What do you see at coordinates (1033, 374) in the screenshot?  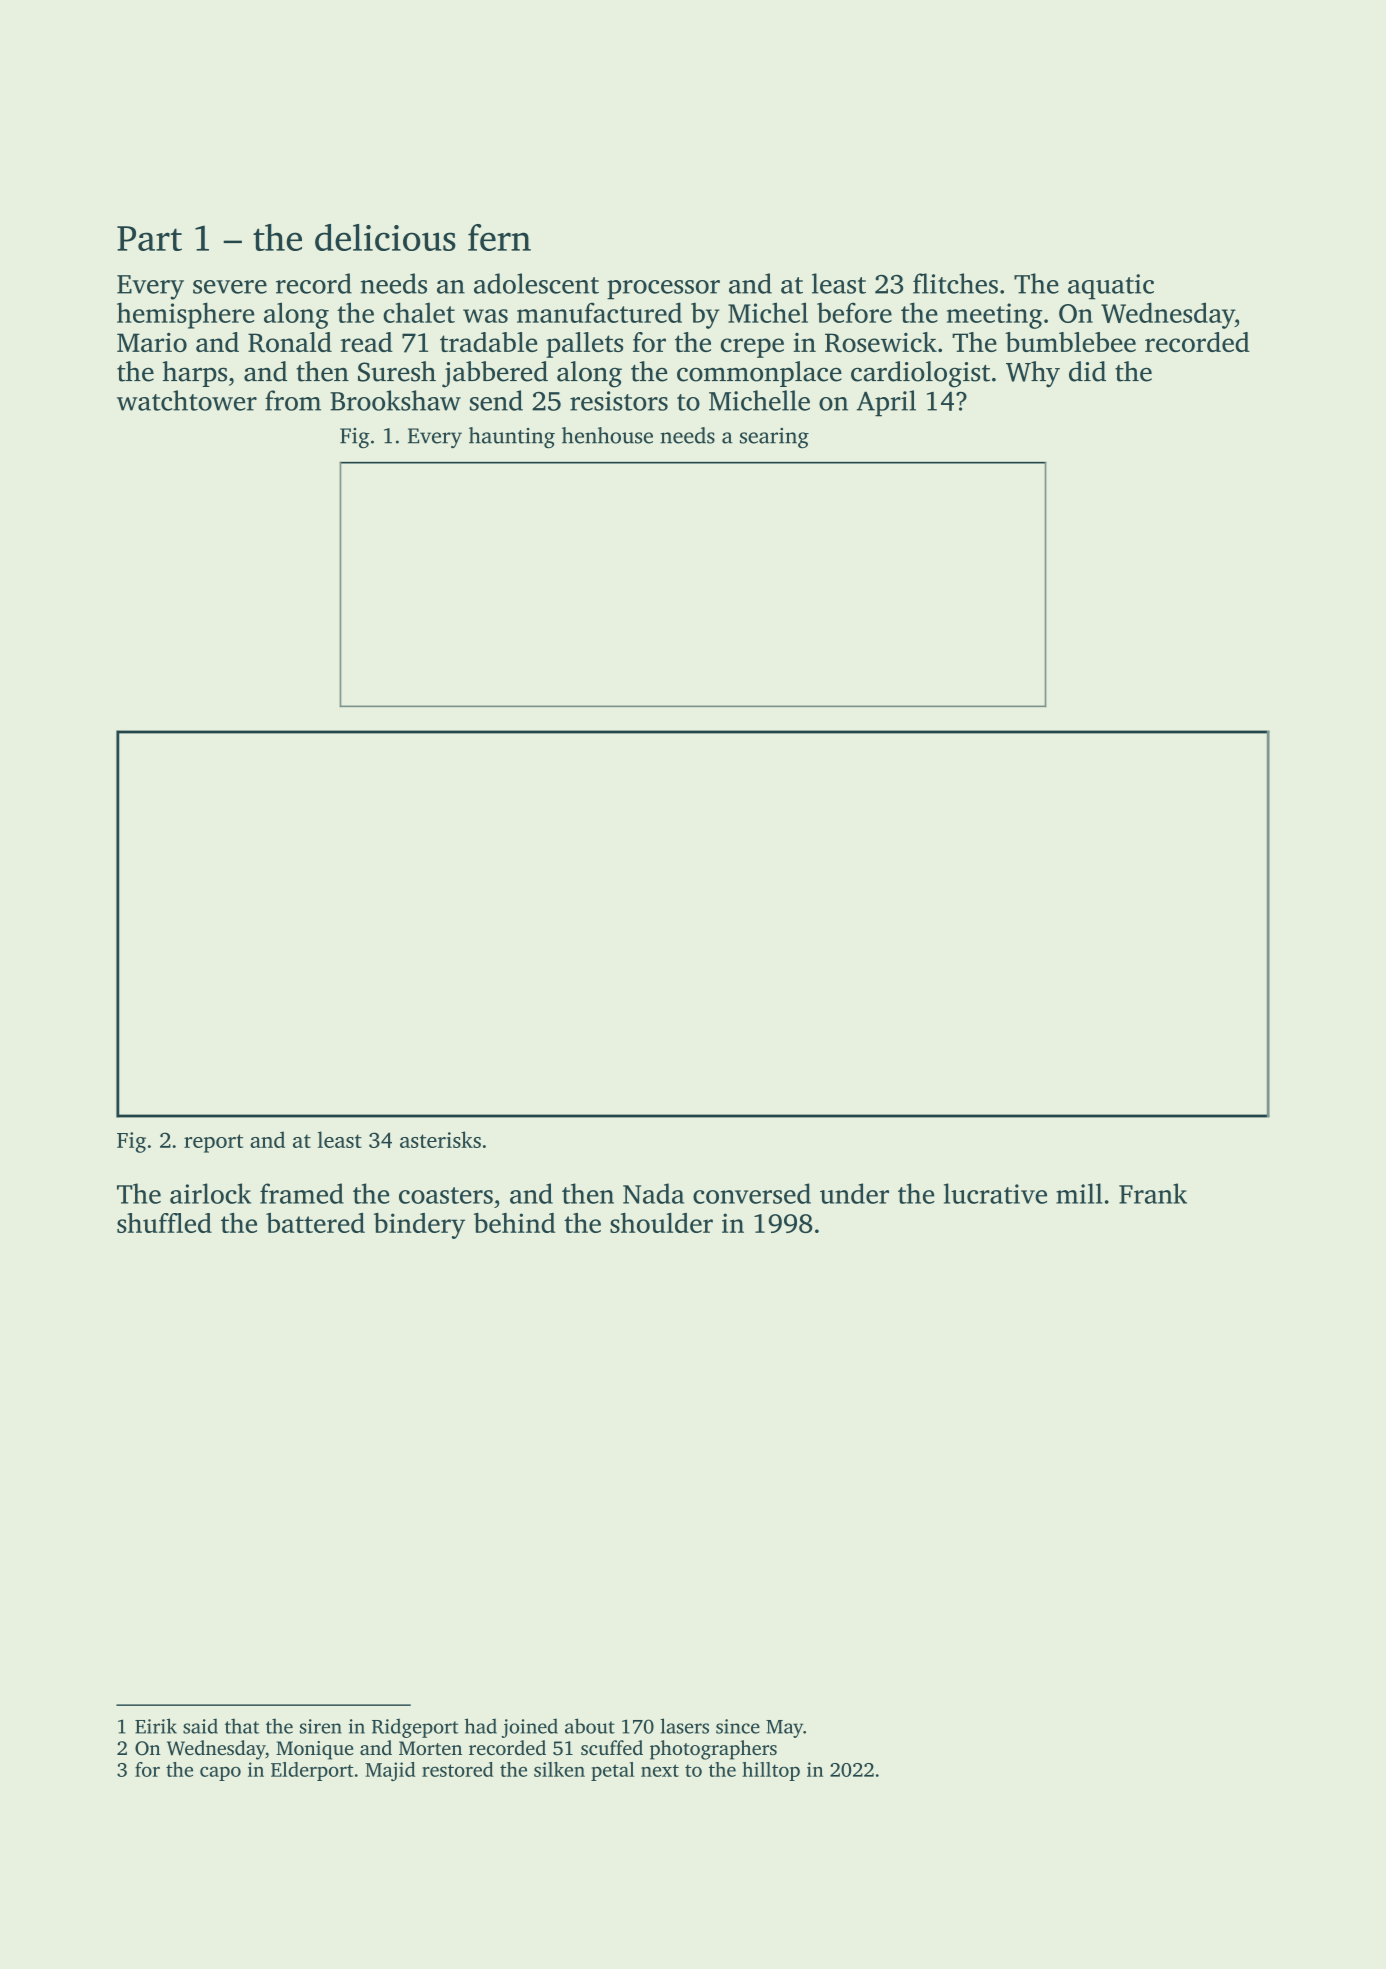 I see `Why` at bounding box center [1033, 374].
